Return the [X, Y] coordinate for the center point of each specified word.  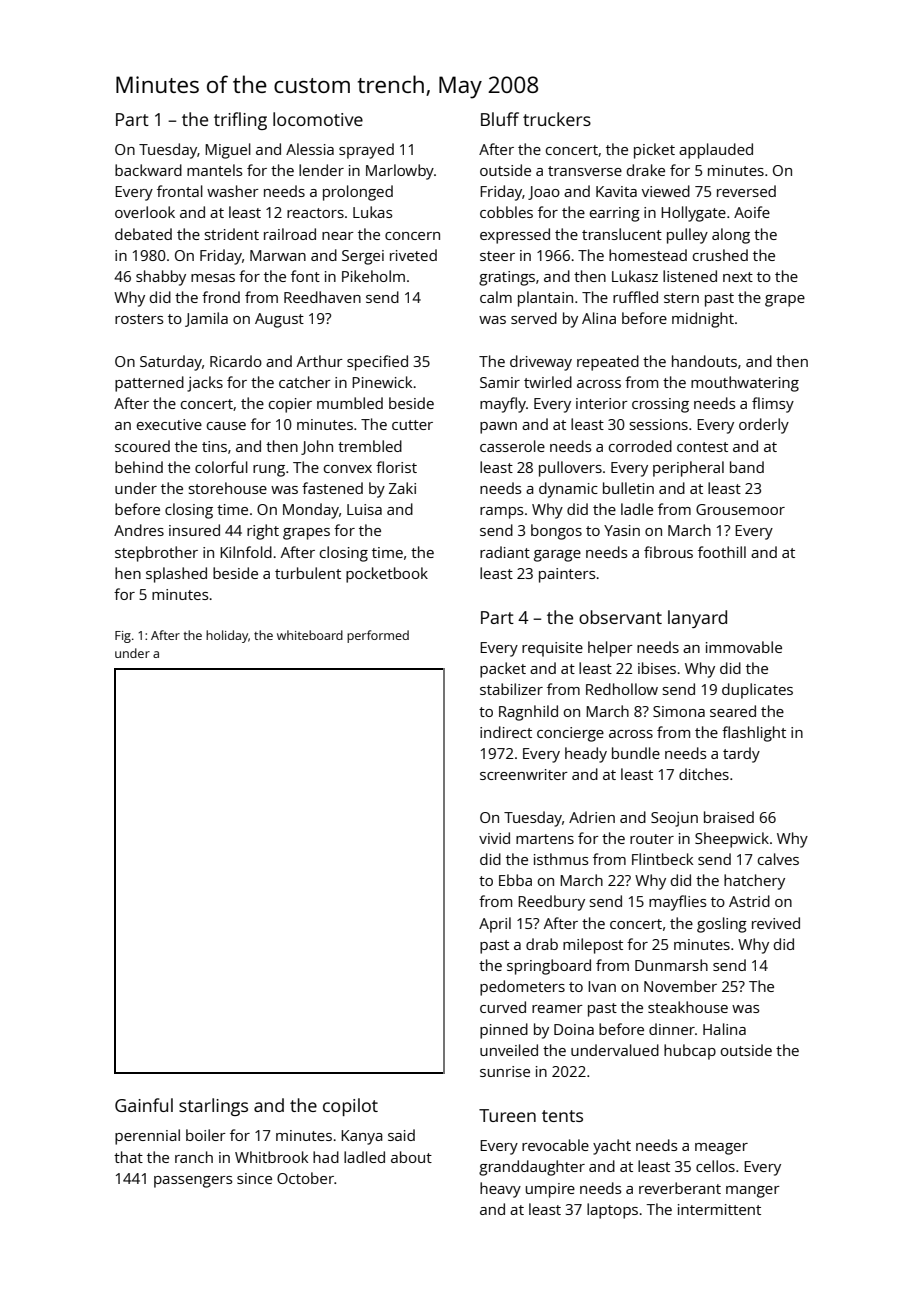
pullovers [570, 469]
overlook [145, 212]
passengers [193, 1182]
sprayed [366, 151]
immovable [744, 647]
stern [681, 298]
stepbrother [156, 554]
